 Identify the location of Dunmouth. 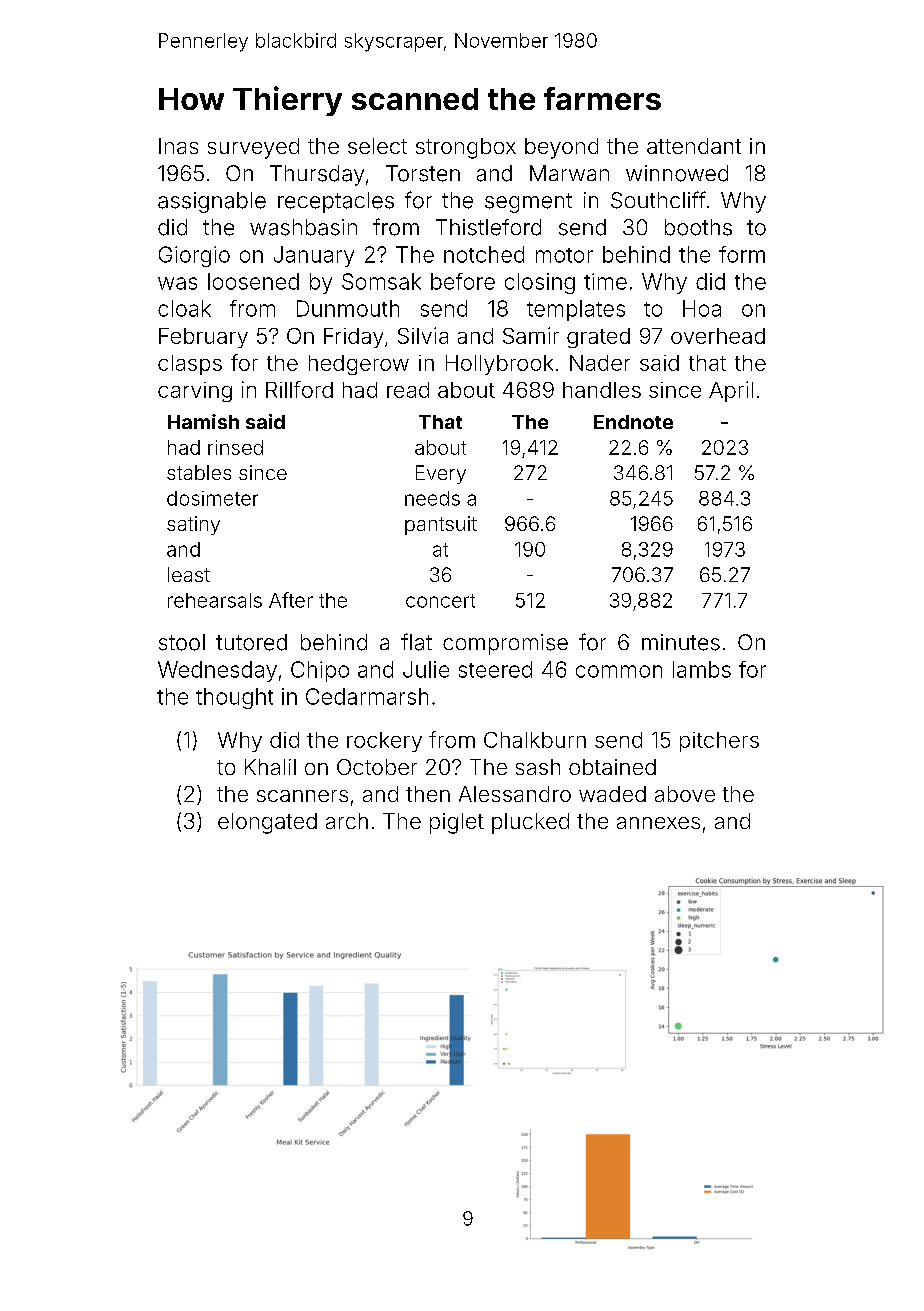
(348, 308).
